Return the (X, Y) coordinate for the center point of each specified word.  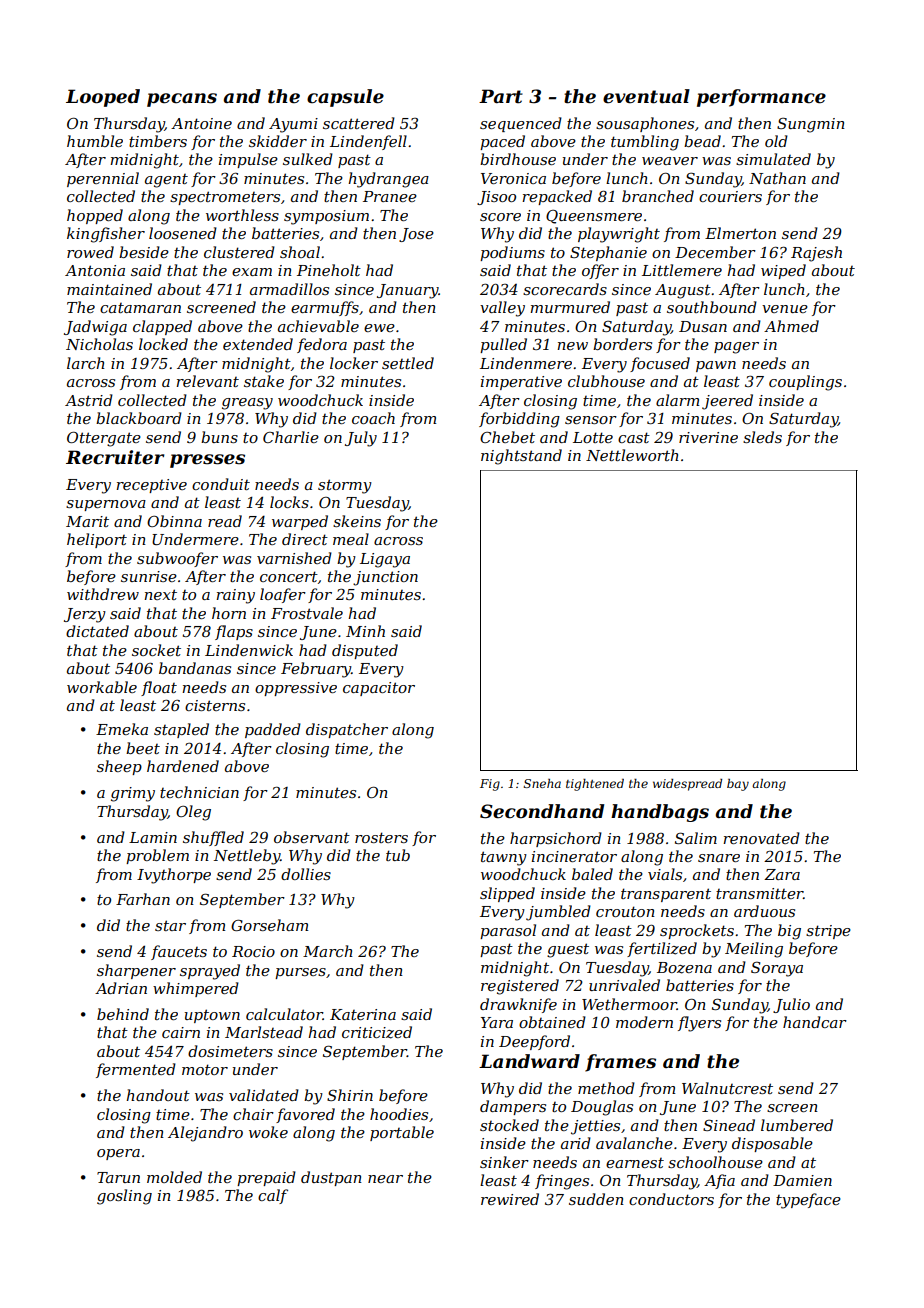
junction (385, 578)
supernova (106, 505)
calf (273, 1196)
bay (738, 785)
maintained (109, 289)
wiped (783, 271)
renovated (761, 838)
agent (166, 181)
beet (143, 748)
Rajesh (816, 254)
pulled (503, 345)
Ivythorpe (174, 876)
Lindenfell (368, 142)
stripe (828, 932)
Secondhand (542, 811)
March (328, 951)
